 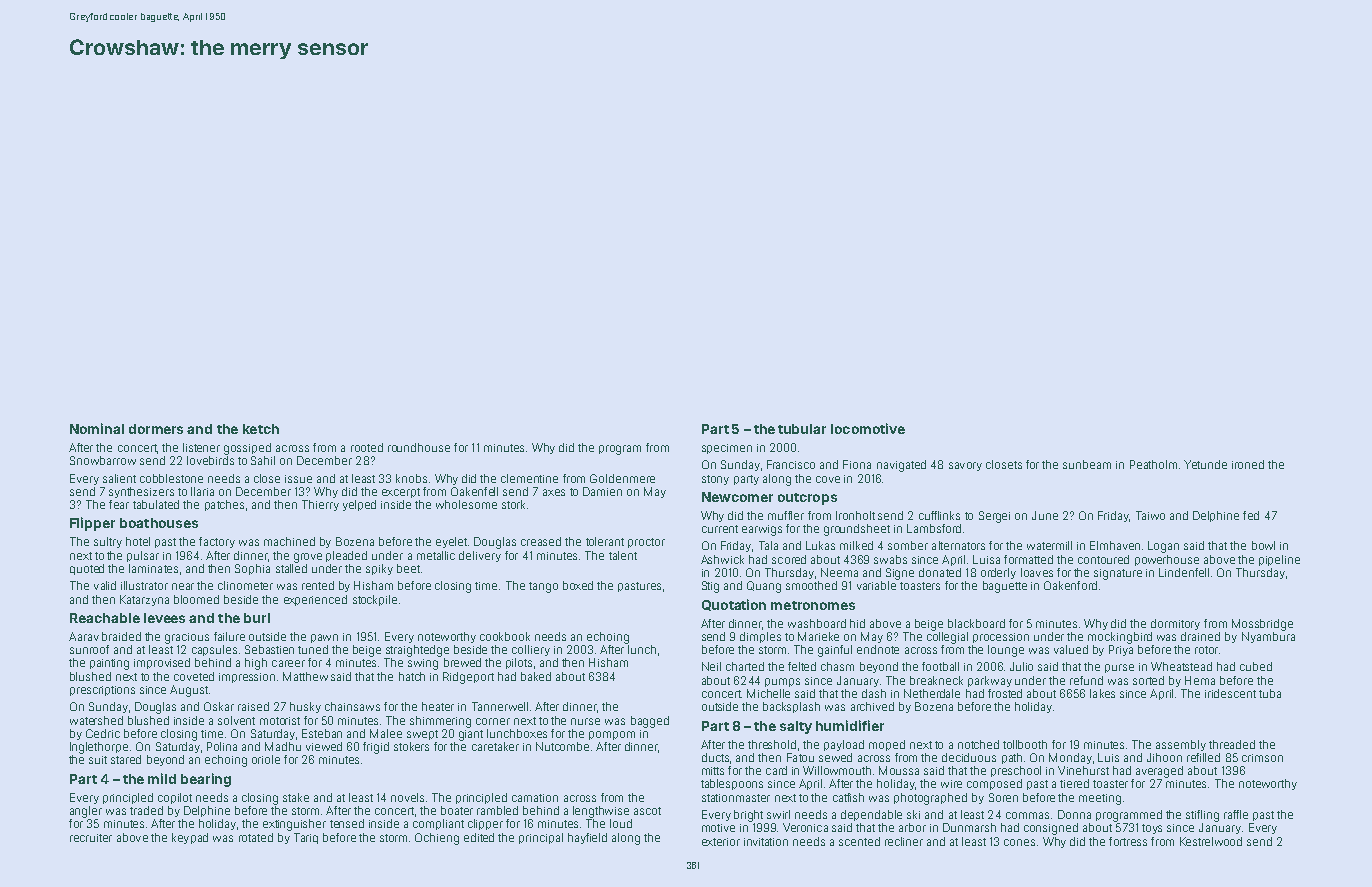 What do you see at coordinates (1232, 744) in the screenshot?
I see `threaded` at bounding box center [1232, 744].
